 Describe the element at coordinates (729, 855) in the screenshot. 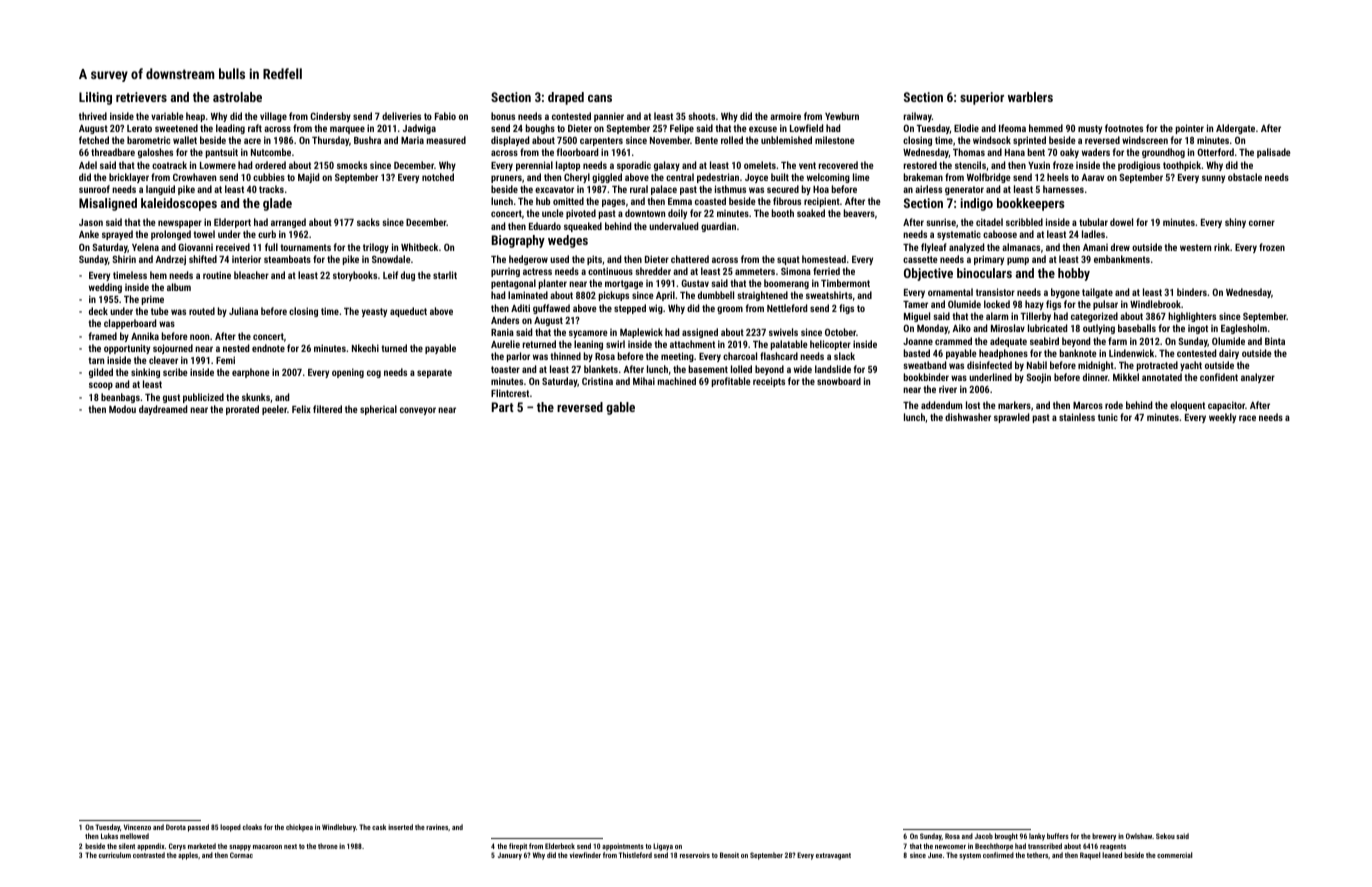

I see `Benoit` at that location.
